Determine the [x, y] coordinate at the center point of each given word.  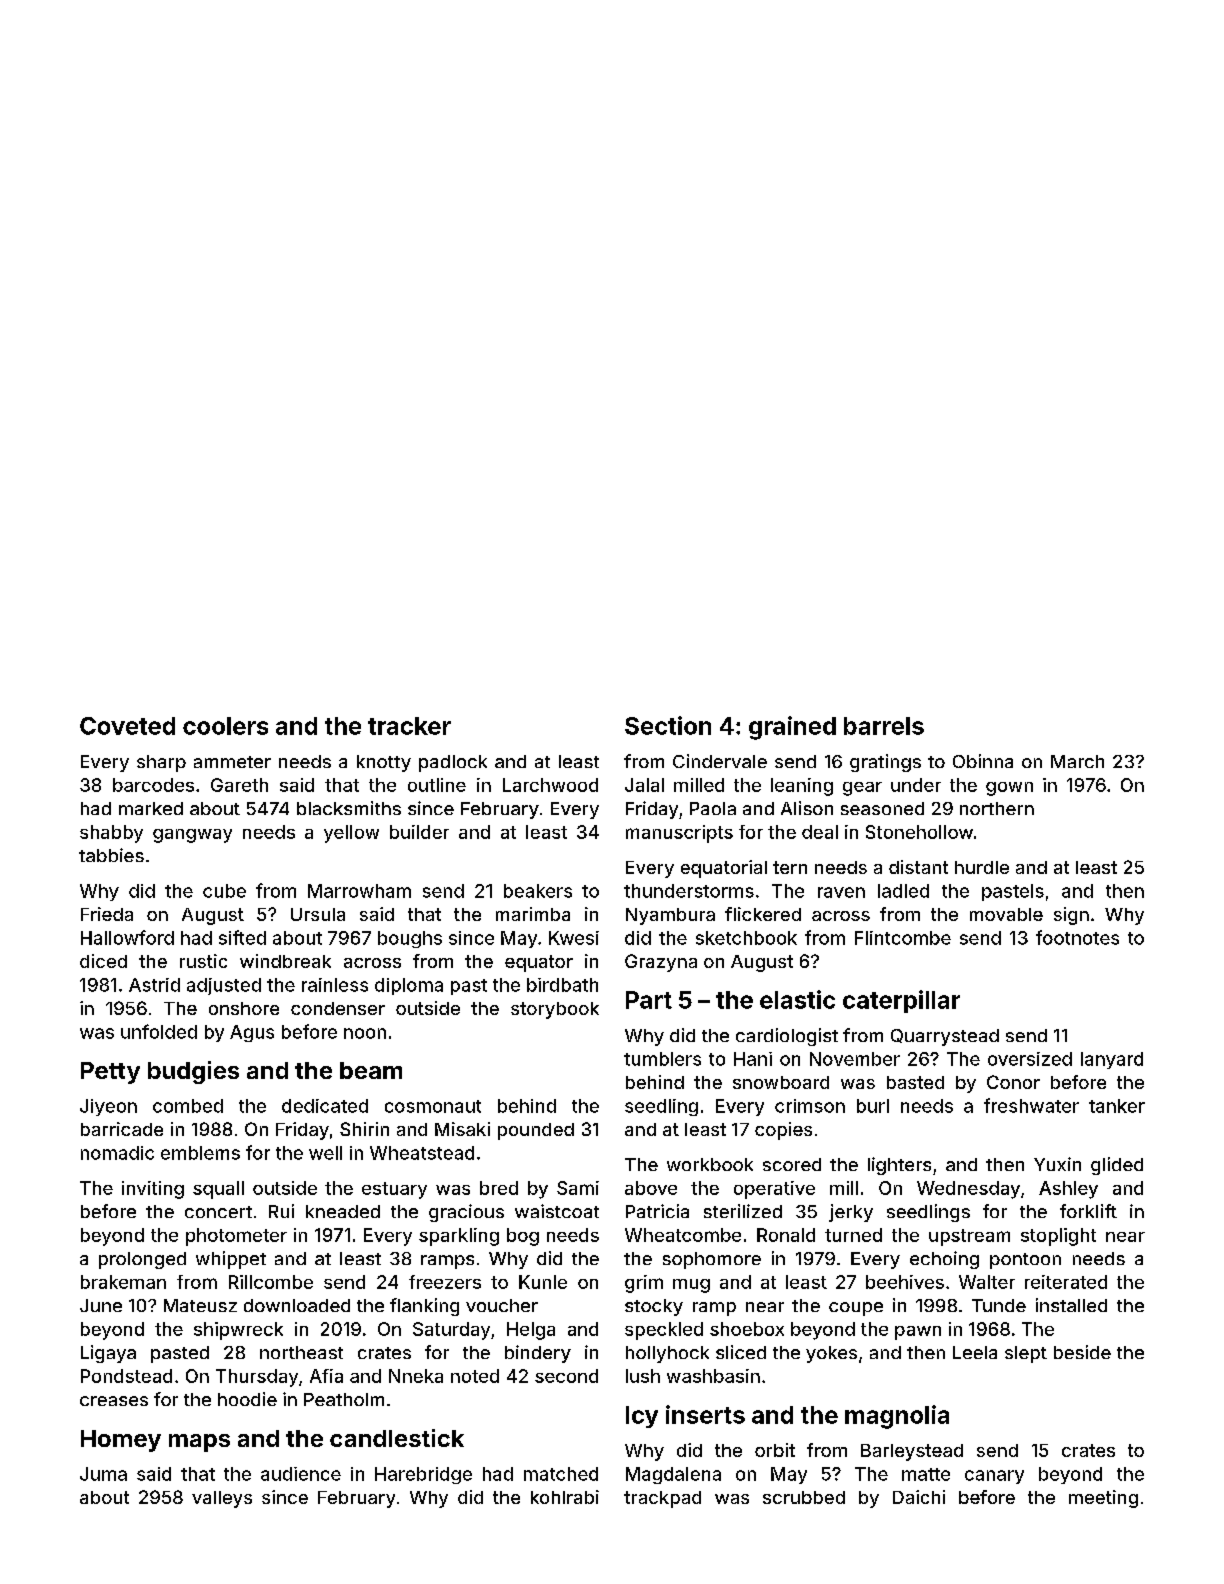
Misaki [462, 1129]
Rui [281, 1211]
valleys [222, 1499]
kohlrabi [565, 1497]
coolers [225, 726]
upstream [969, 1237]
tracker [409, 726]
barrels [884, 726]
